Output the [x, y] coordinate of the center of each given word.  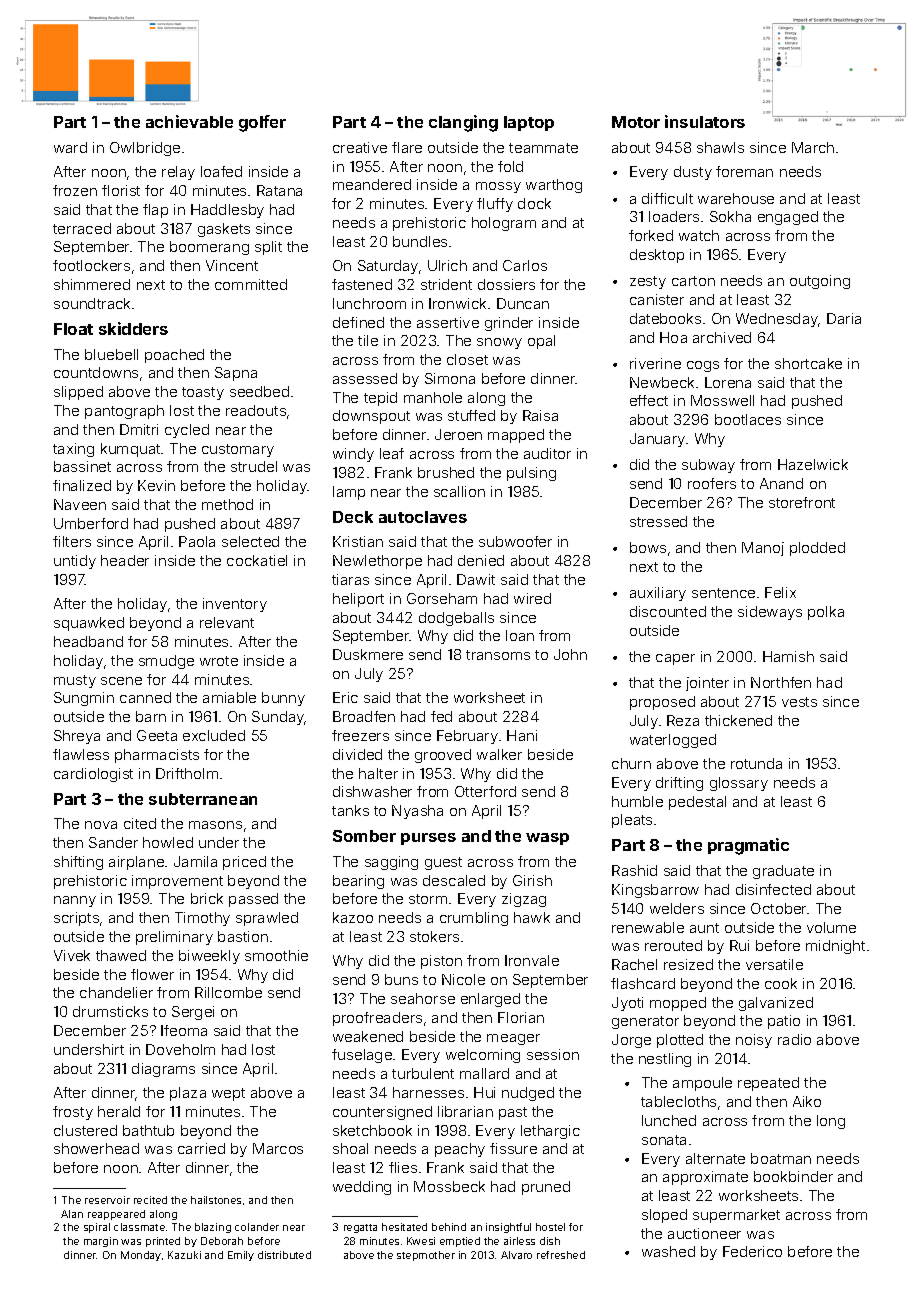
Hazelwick [813, 464]
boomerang [209, 248]
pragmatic [748, 846]
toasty [203, 393]
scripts [76, 919]
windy [353, 455]
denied [481, 560]
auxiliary [658, 594]
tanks [350, 810]
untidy [75, 562]
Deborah [222, 1241]
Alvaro [516, 1255]
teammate [543, 148]
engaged [788, 218]
